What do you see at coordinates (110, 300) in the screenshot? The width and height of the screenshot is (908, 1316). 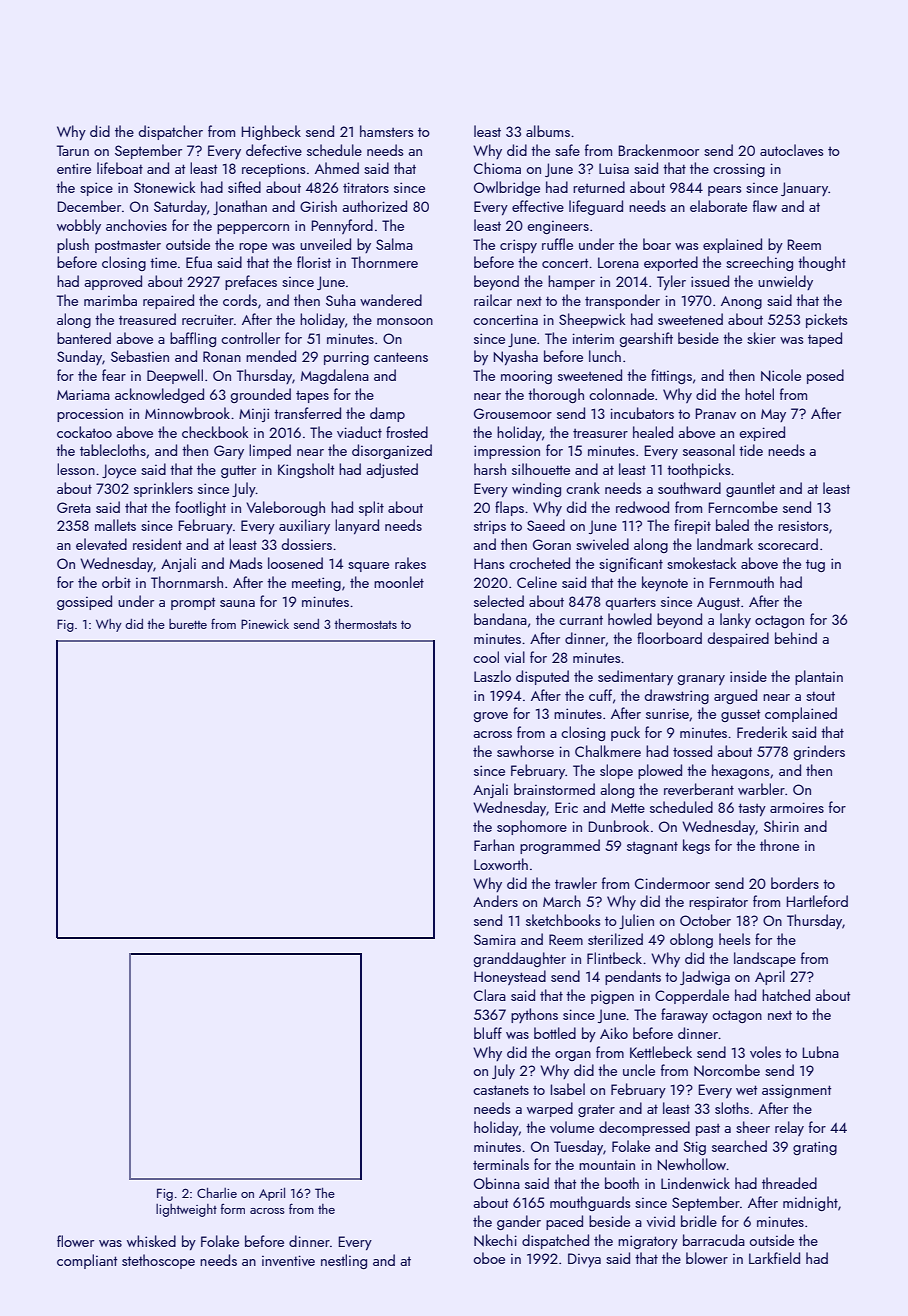 I see `marimba` at bounding box center [110, 300].
